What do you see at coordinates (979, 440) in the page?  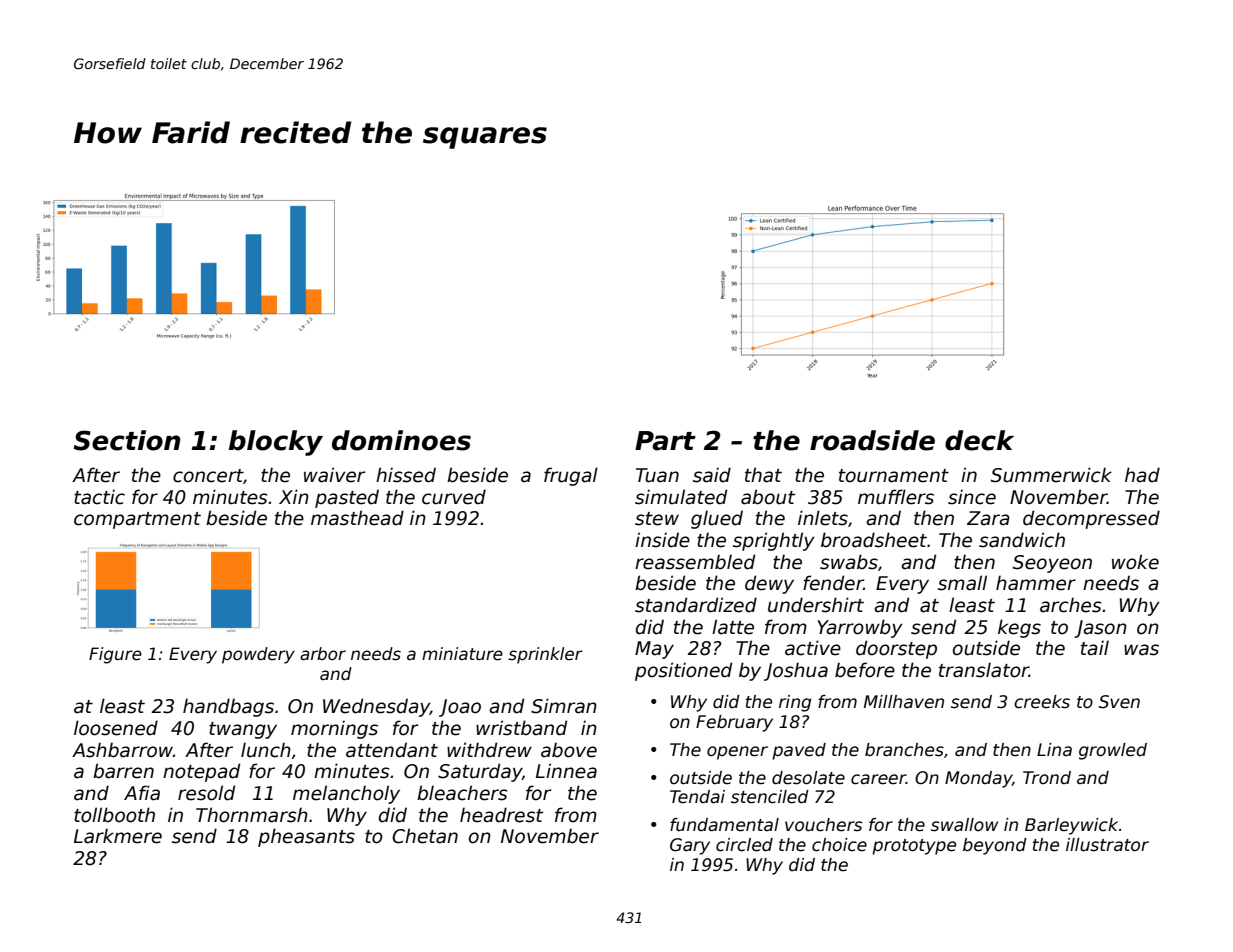 I see `deck` at bounding box center [979, 440].
